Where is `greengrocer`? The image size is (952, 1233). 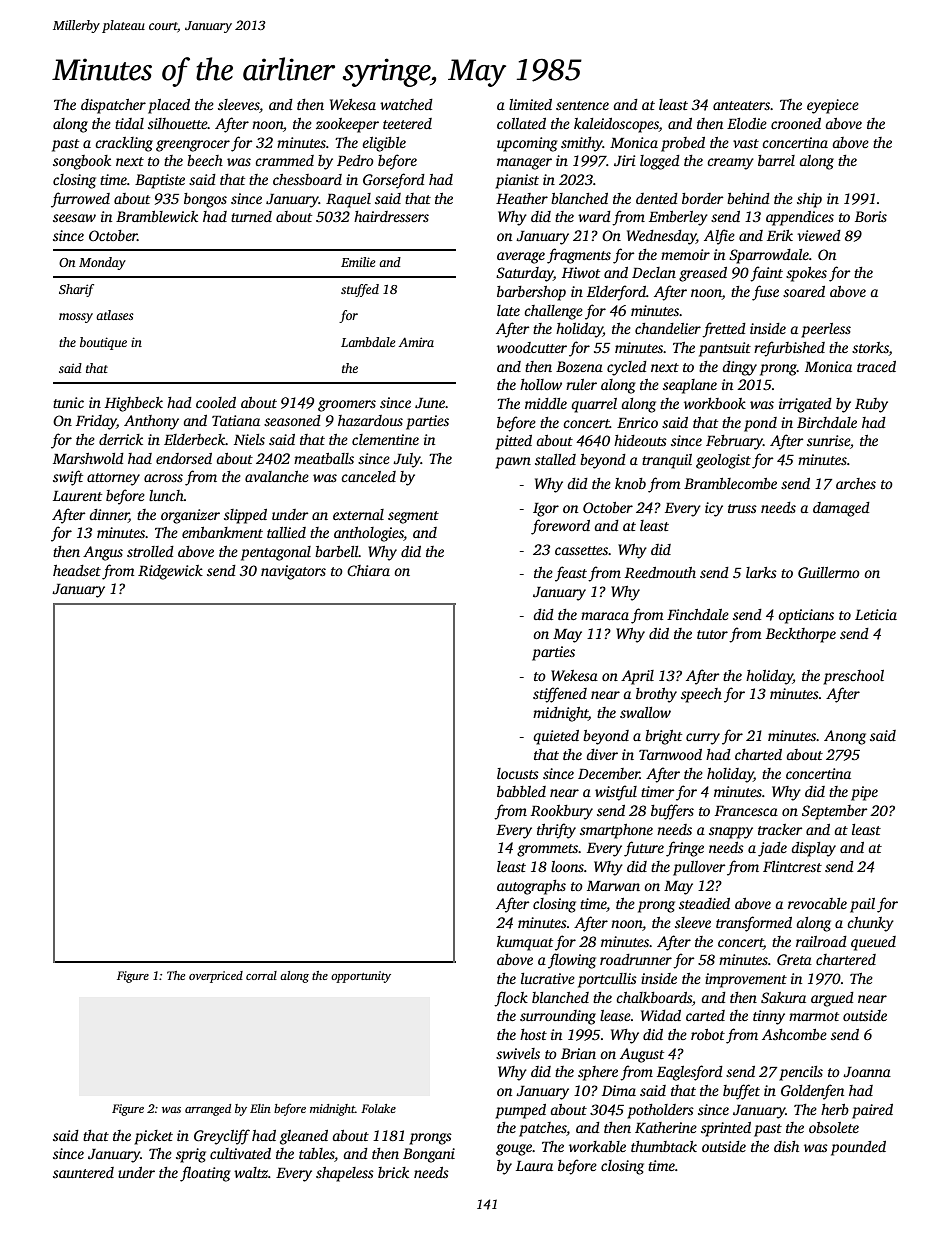
greengrocer is located at coordinates (193, 146).
